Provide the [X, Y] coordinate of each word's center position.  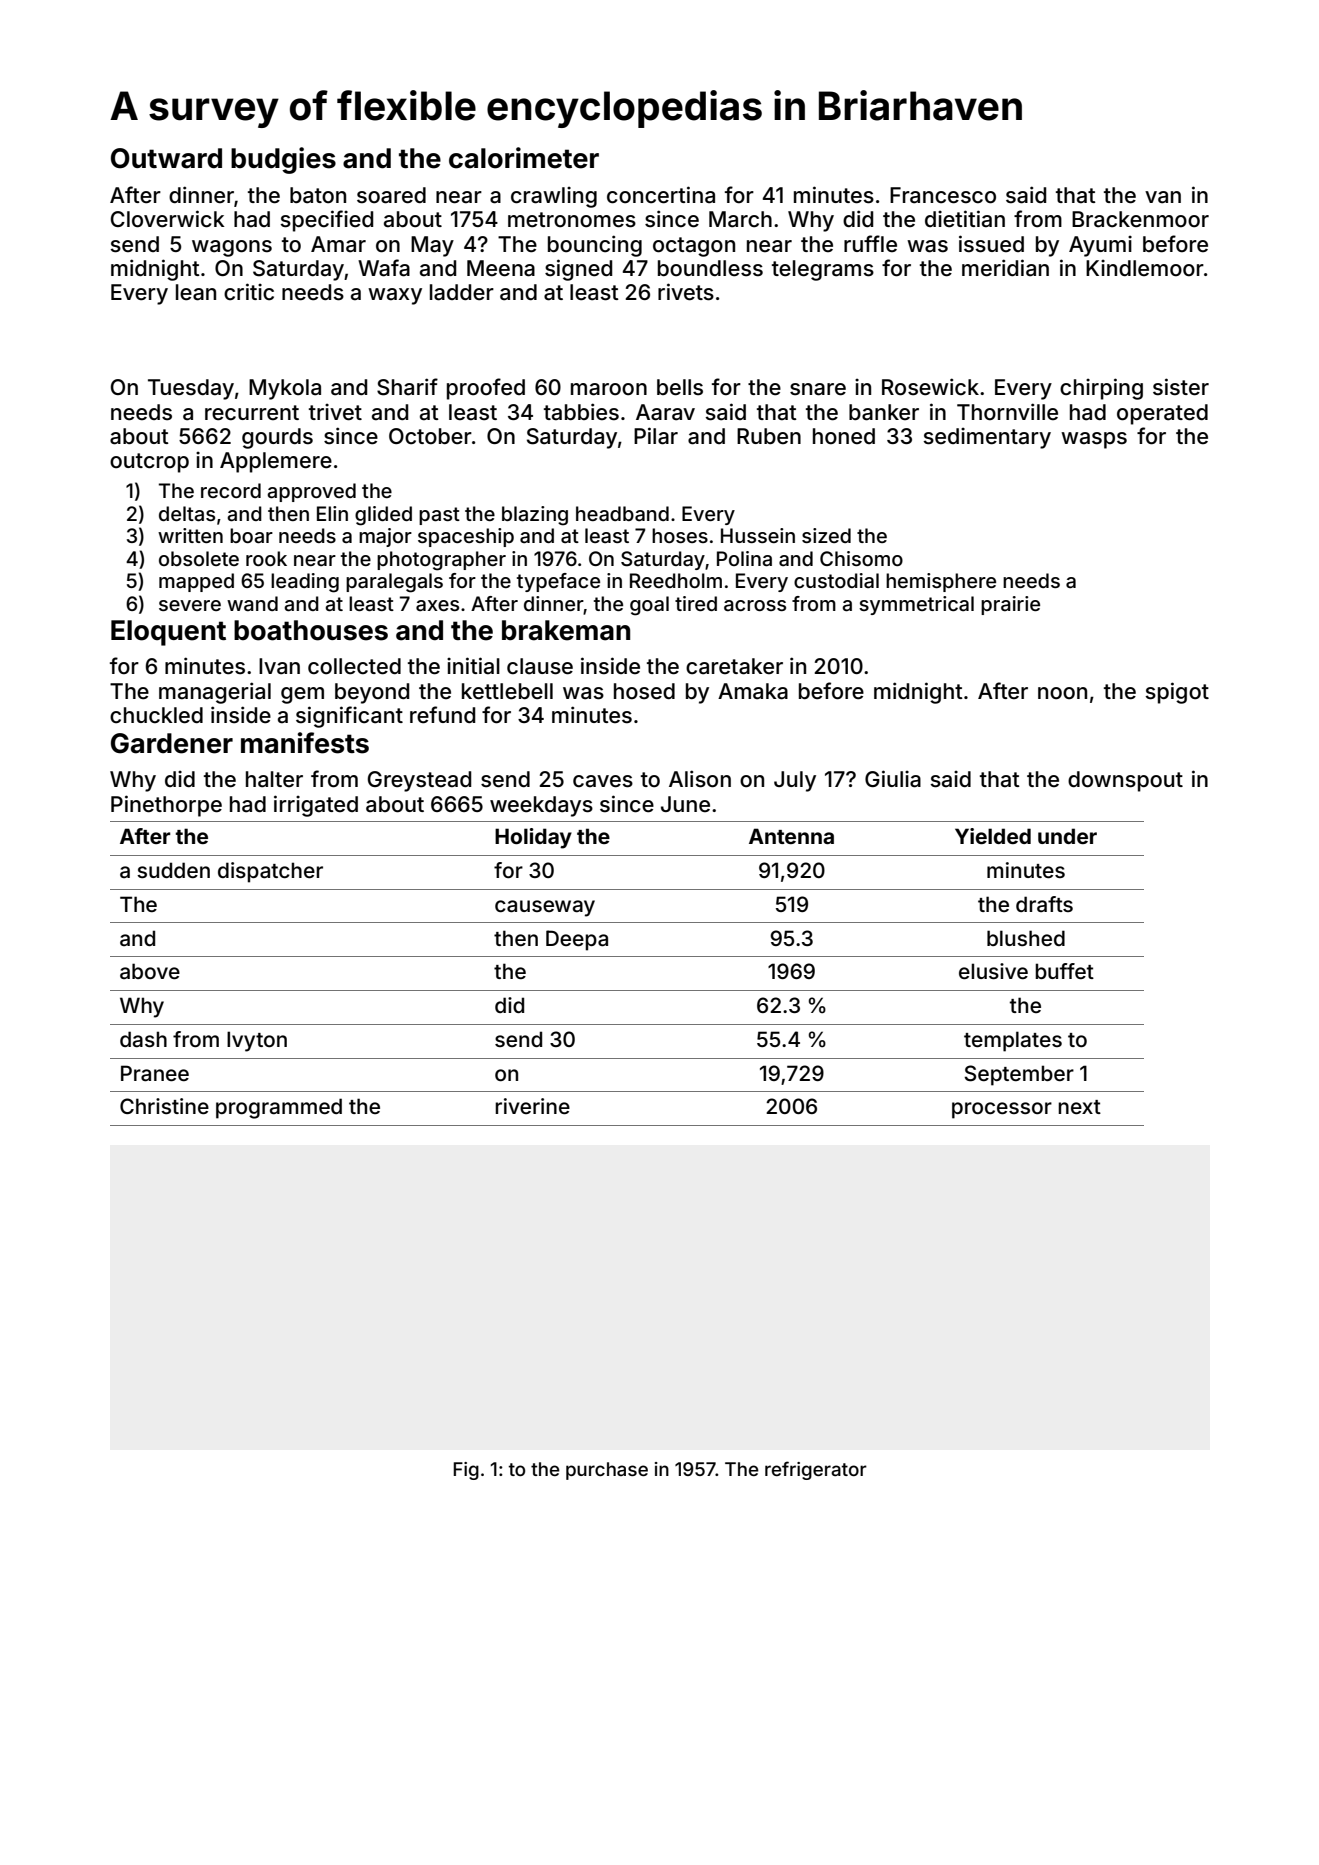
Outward [166, 158]
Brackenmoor [1140, 219]
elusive [993, 971]
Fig [466, 1471]
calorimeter [524, 158]
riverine [532, 1106]
